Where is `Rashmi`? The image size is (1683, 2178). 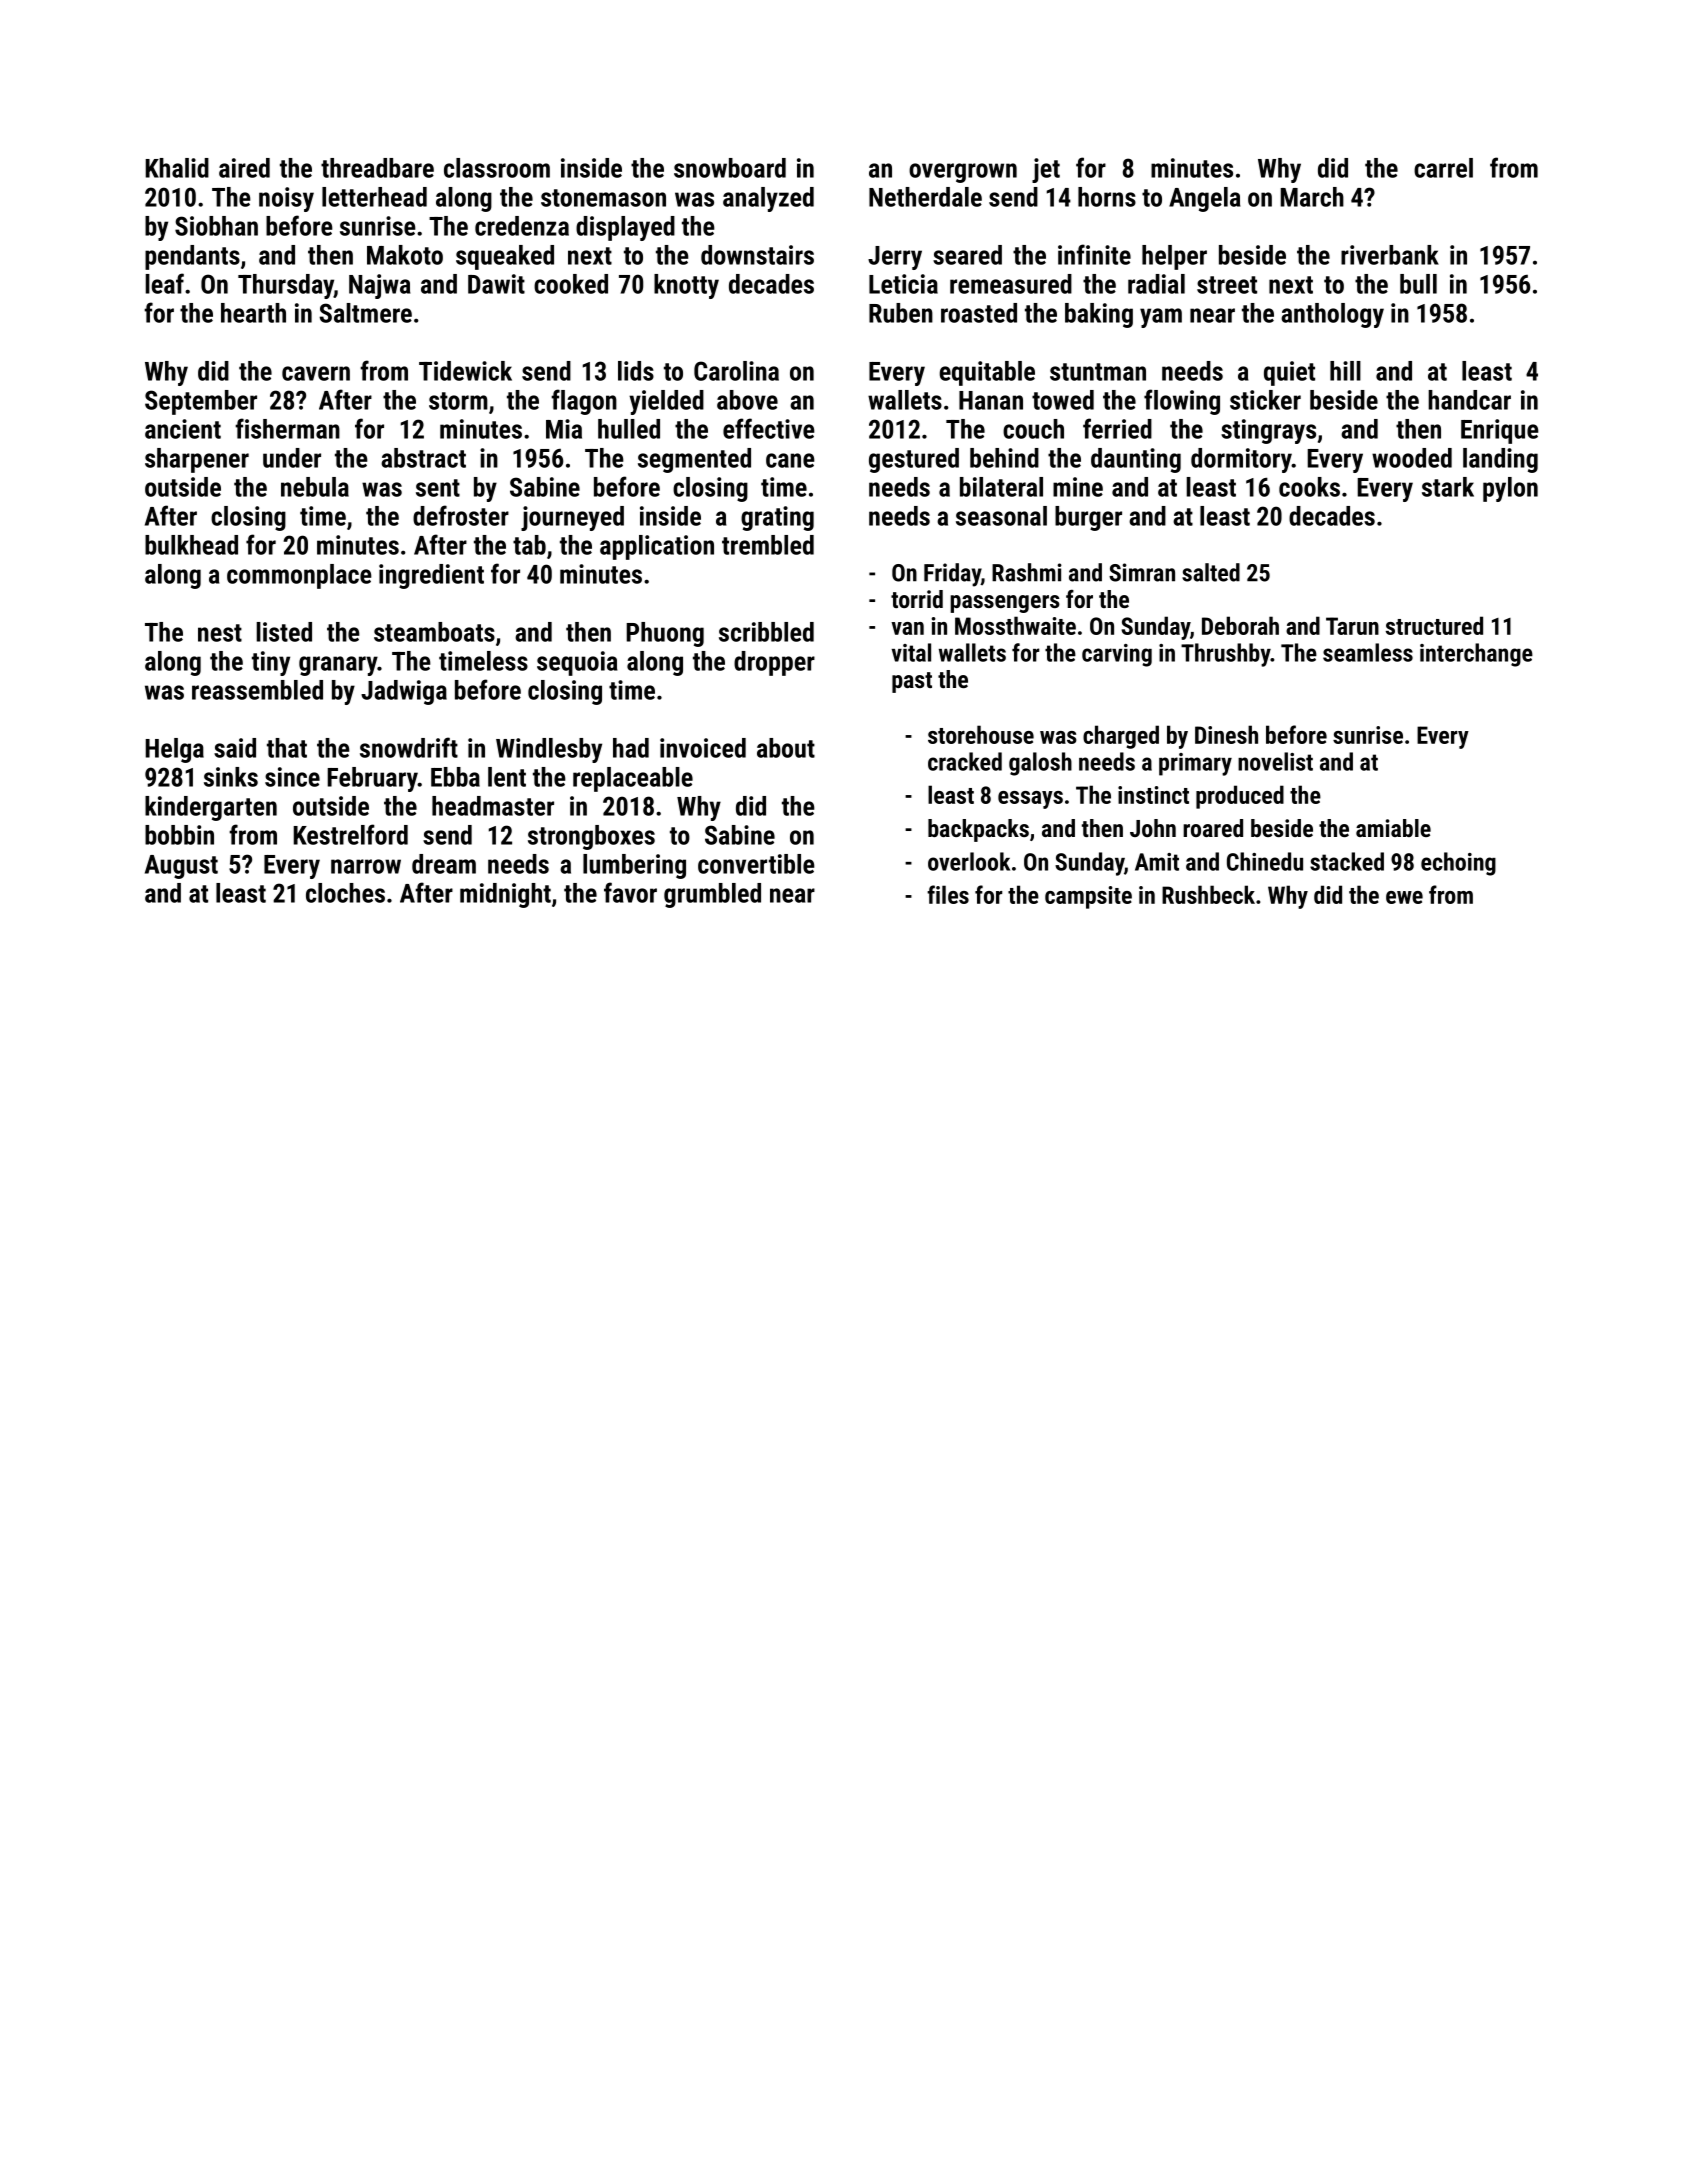
Rashmi is located at coordinates (1027, 572).
